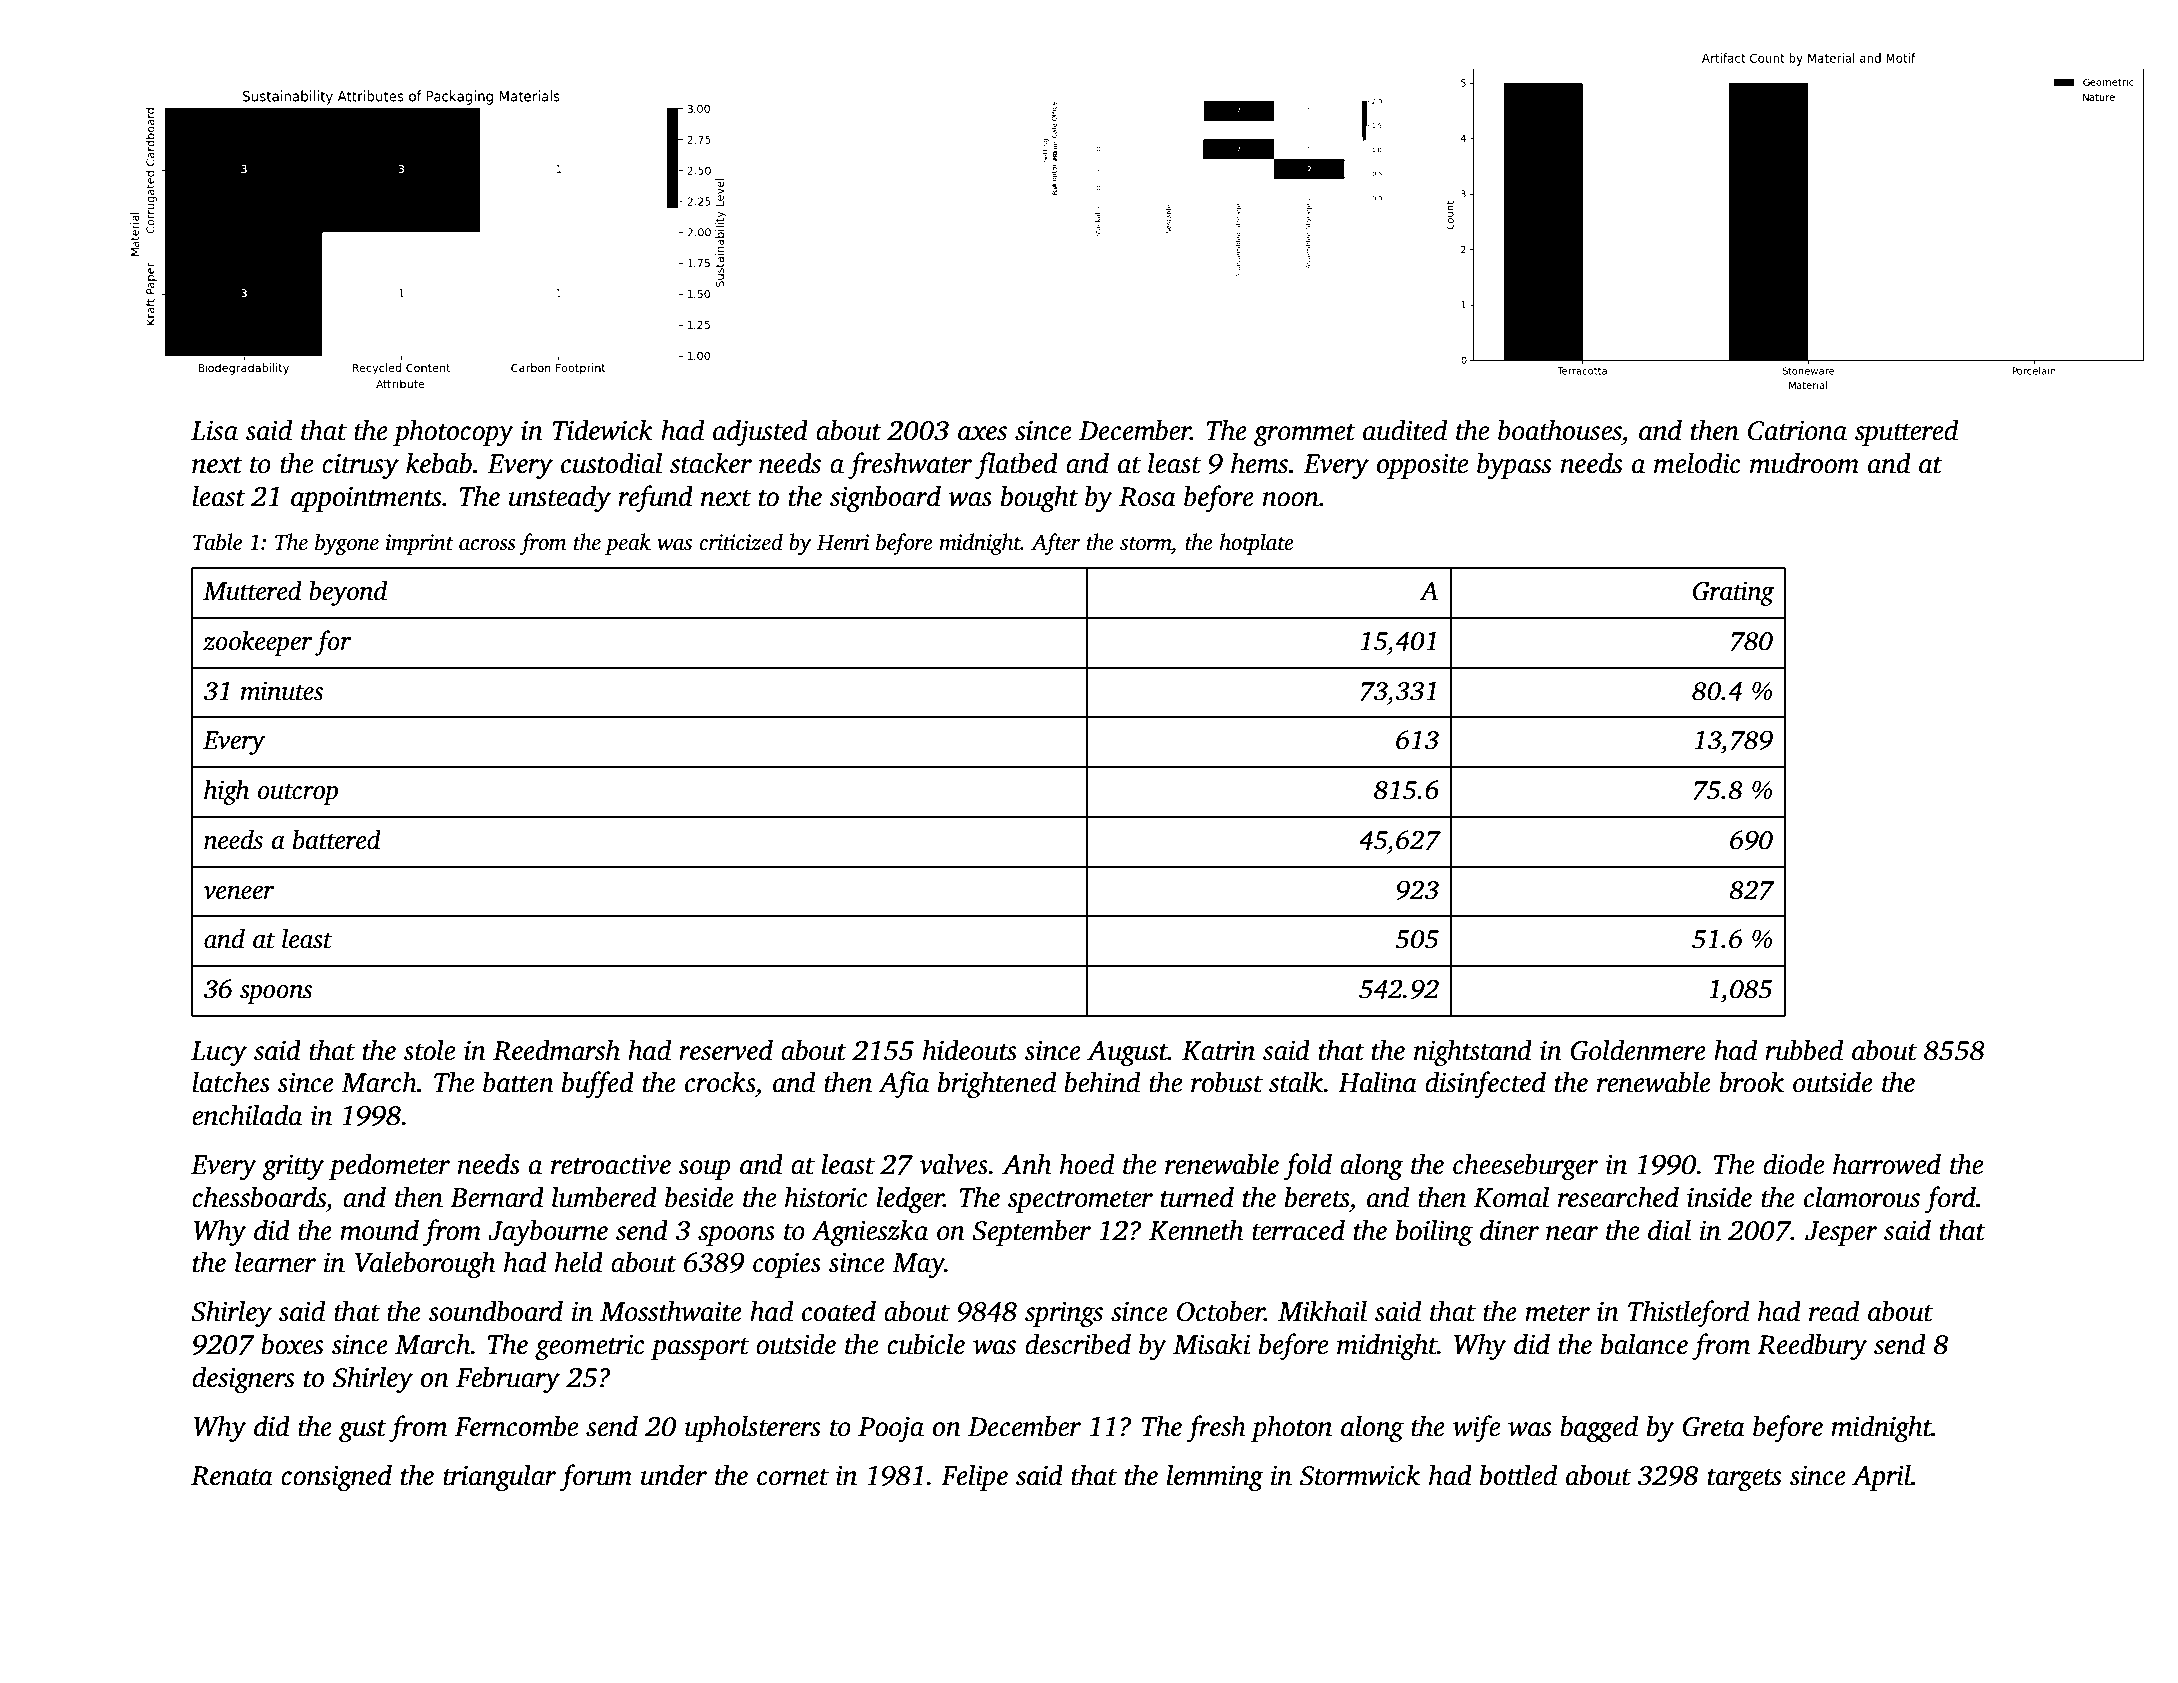 Image resolution: width=2178 pixels, height=1683 pixels. I want to click on adjusted, so click(760, 432).
